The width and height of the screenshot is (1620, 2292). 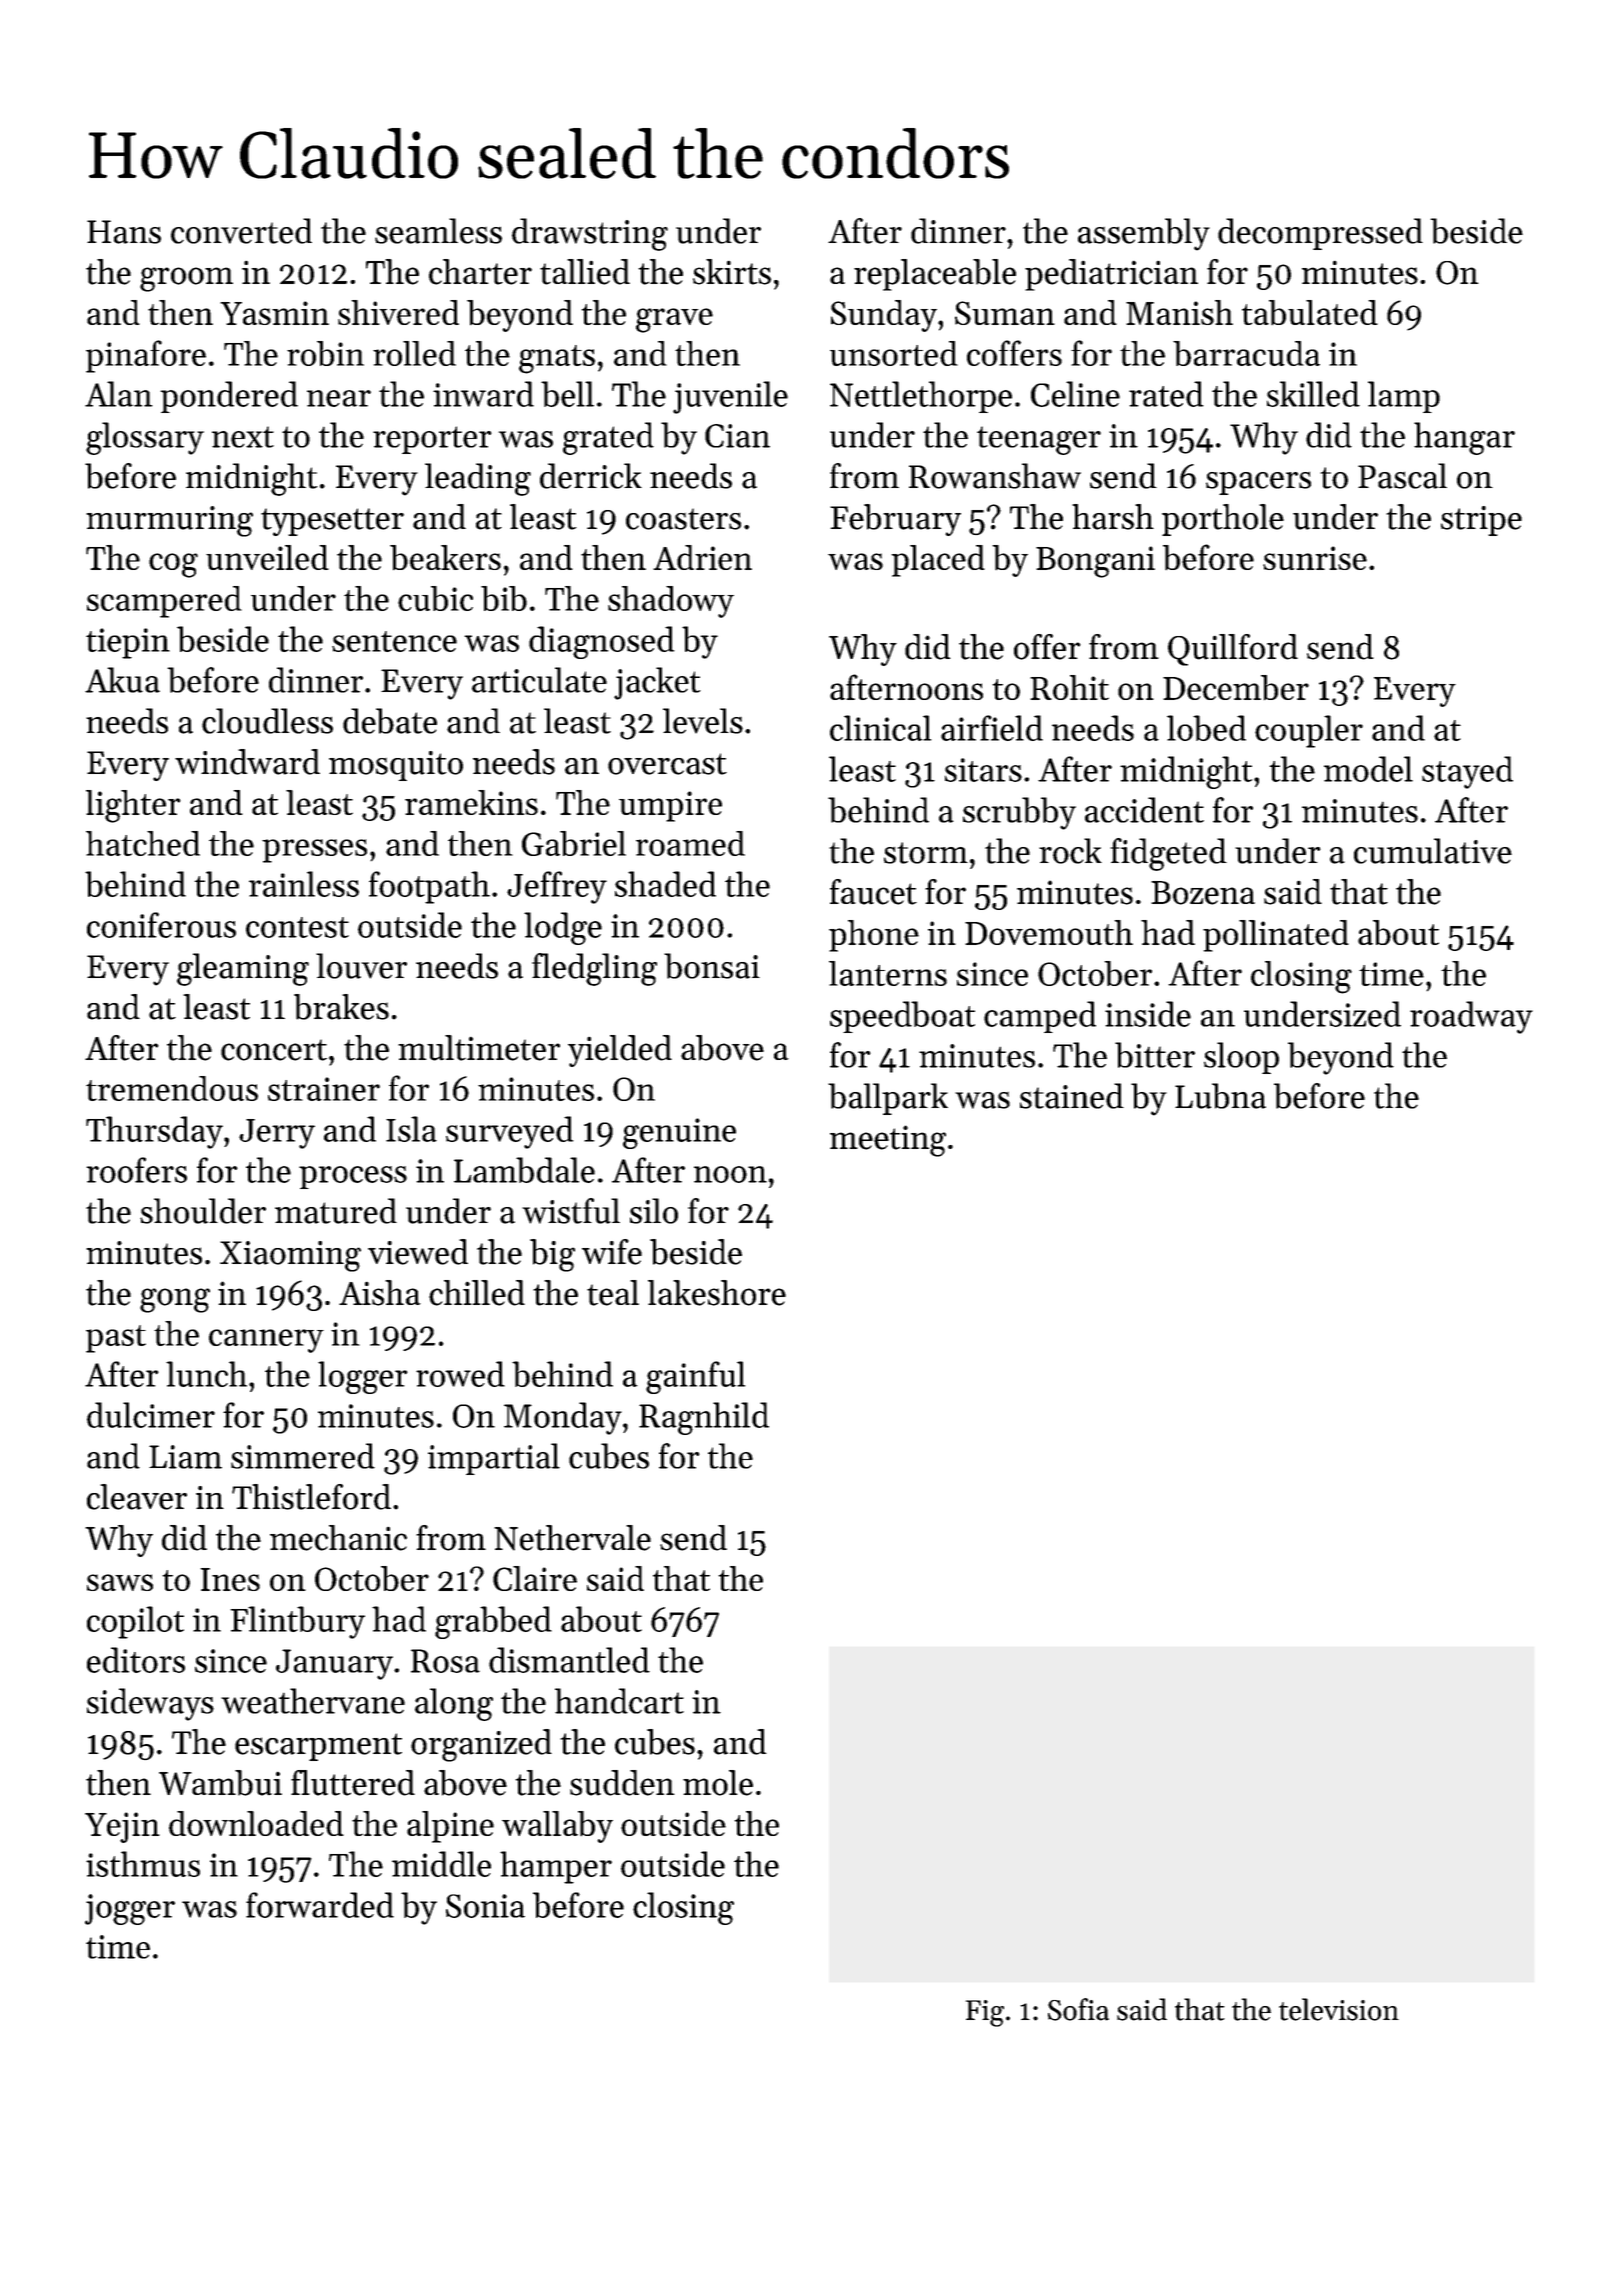 What do you see at coordinates (935, 275) in the screenshot?
I see `replaceable` at bounding box center [935, 275].
